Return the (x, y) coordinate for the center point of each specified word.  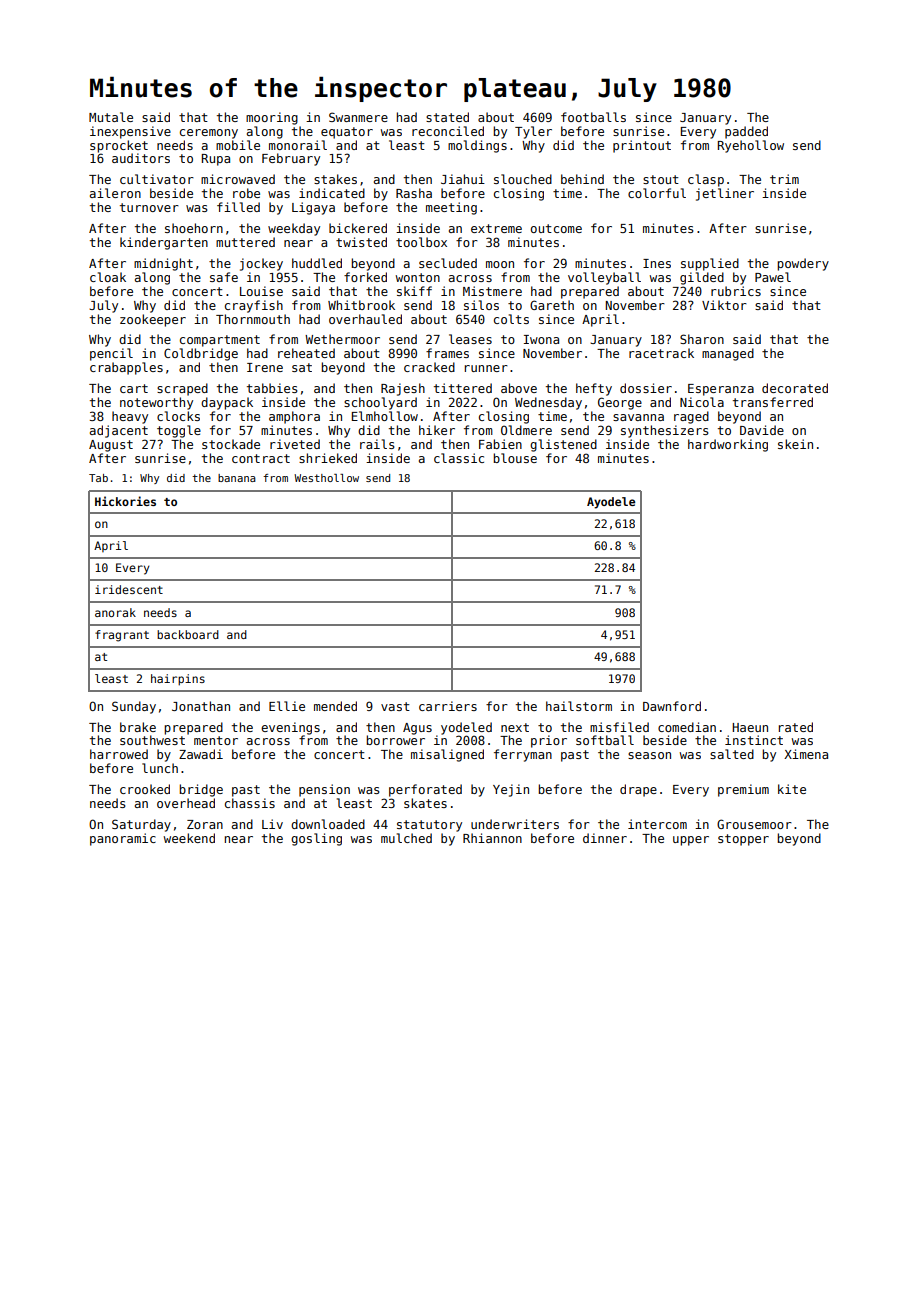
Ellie (287, 706)
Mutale (111, 117)
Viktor (724, 305)
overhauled (365, 319)
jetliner (725, 194)
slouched (523, 179)
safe (224, 277)
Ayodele (611, 503)
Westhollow (326, 478)
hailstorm (579, 706)
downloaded (328, 824)
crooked (145, 789)
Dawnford (672, 706)
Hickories (125, 501)
